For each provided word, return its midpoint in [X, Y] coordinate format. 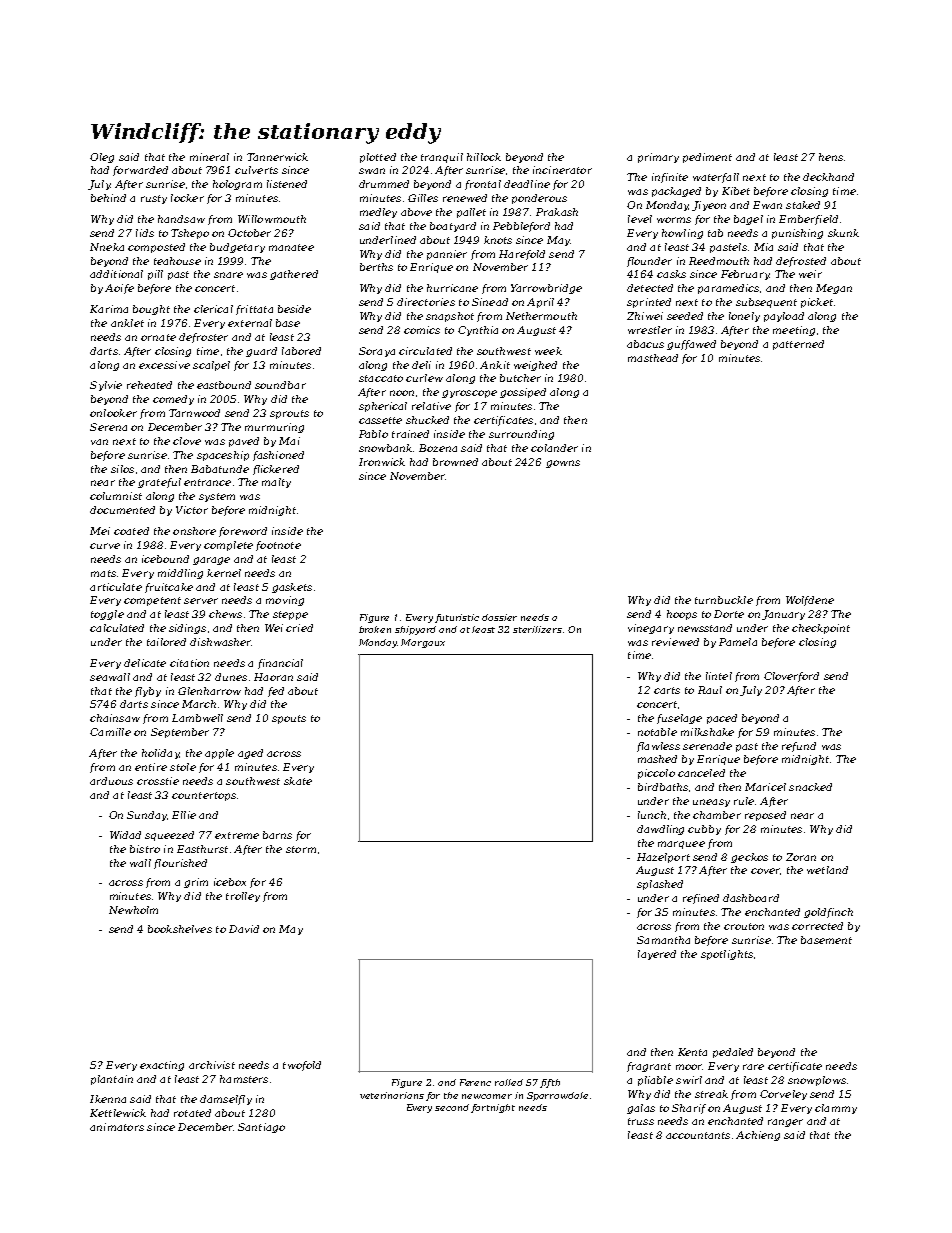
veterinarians [392, 1095]
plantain [112, 1080]
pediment [707, 158]
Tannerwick [277, 157]
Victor [192, 510]
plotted [378, 158]
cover [765, 871]
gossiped [523, 393]
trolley [243, 897]
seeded [685, 316]
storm [301, 849]
